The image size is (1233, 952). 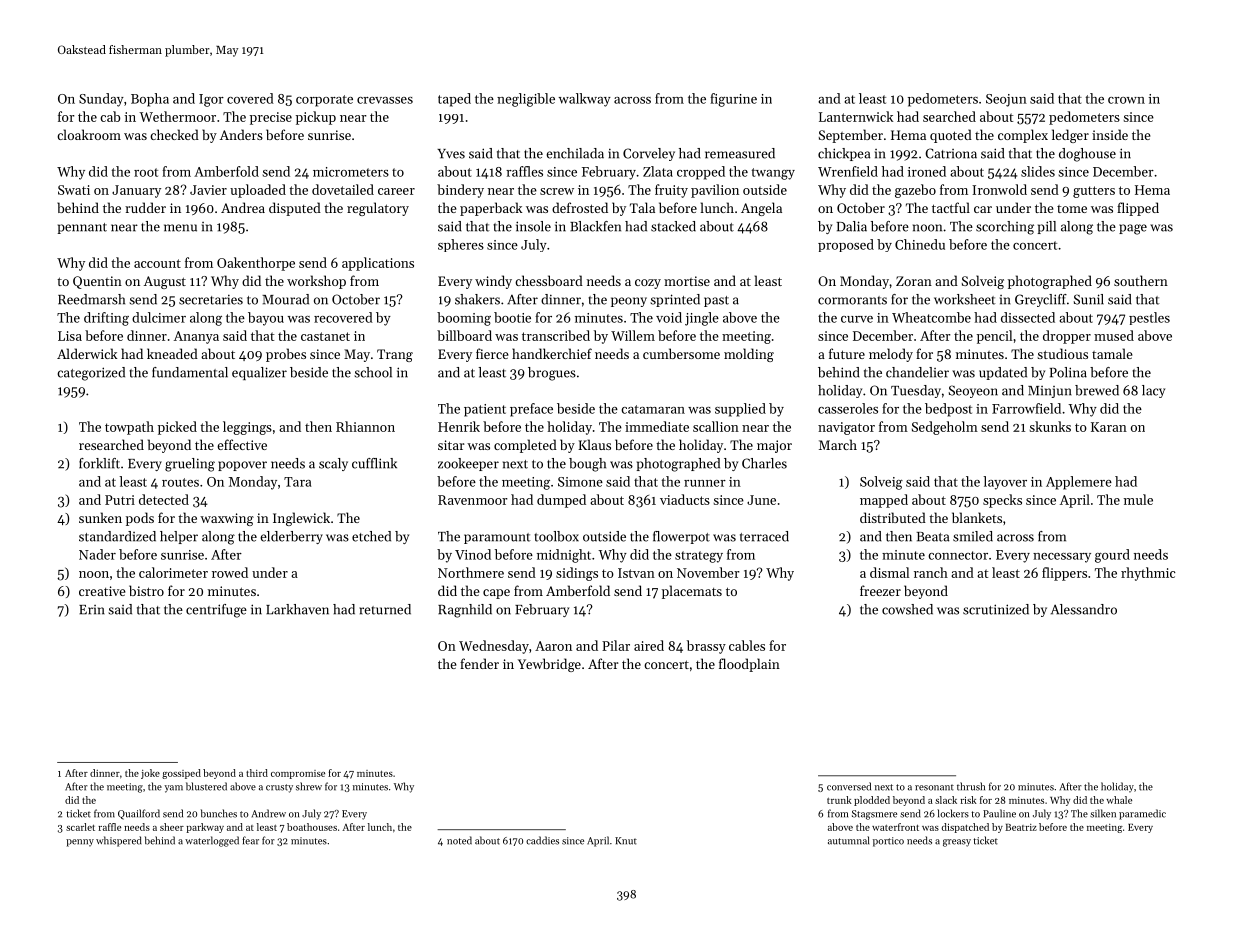 I want to click on November, so click(x=708, y=572).
